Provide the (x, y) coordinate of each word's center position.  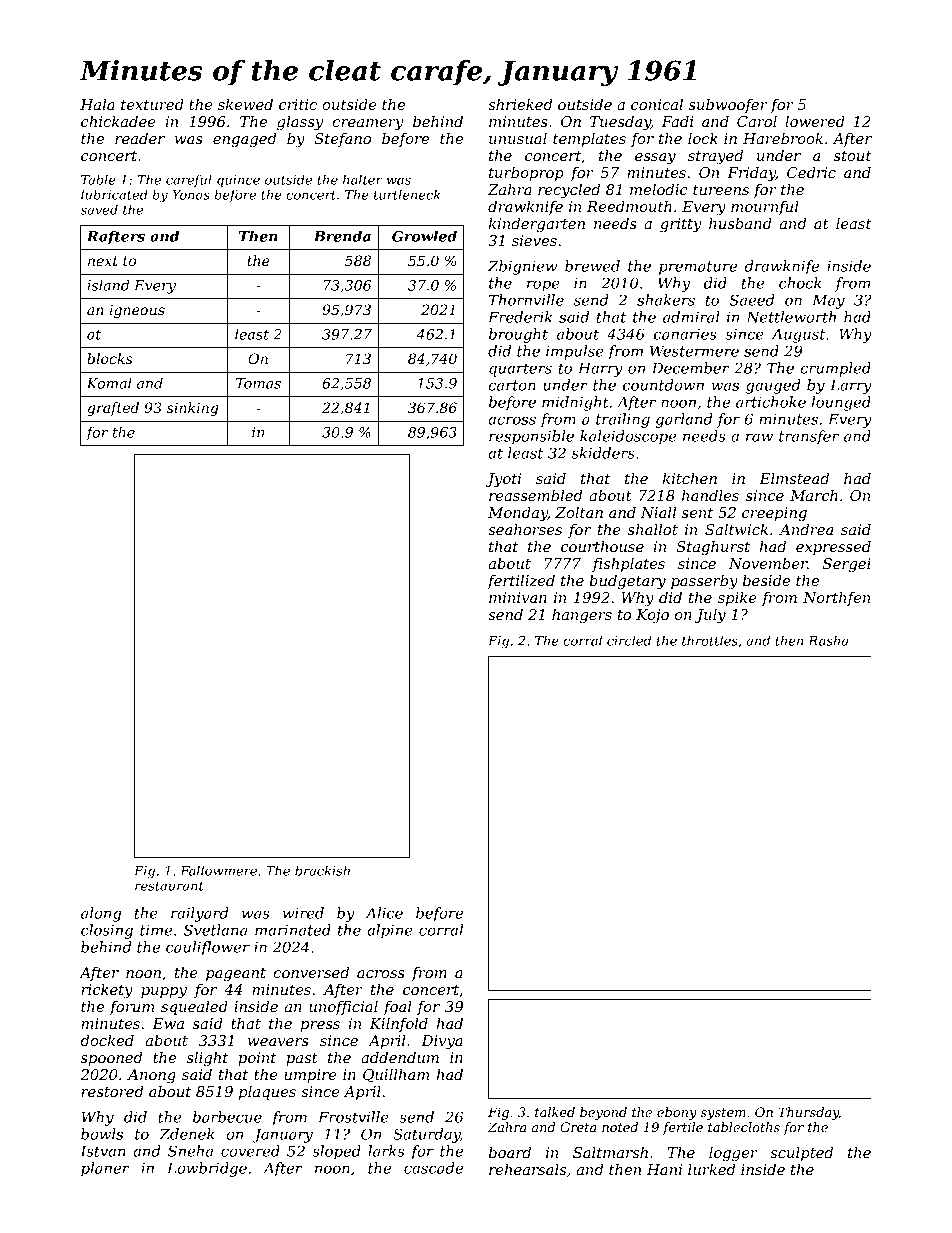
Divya (442, 1042)
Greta (578, 1127)
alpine (390, 931)
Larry (851, 386)
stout (853, 156)
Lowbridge (207, 1169)
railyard (199, 914)
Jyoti (503, 480)
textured (152, 104)
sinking (192, 409)
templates (589, 139)
